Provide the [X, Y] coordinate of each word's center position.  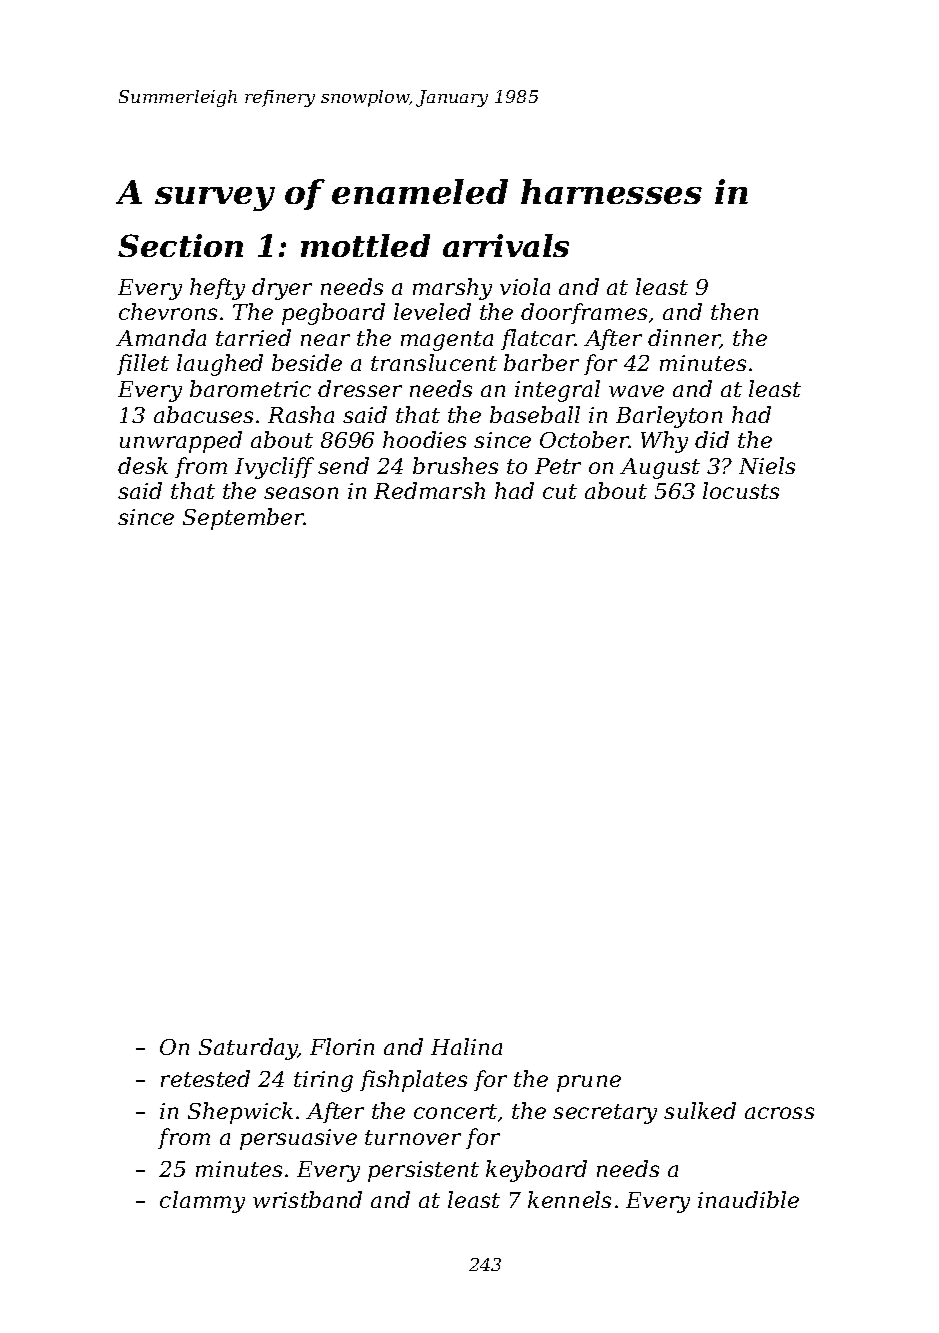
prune [589, 1083]
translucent [434, 362]
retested [205, 1078]
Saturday [248, 1049]
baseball [535, 414]
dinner [684, 339]
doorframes [584, 313]
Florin [342, 1046]
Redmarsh [429, 490]
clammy [202, 1202]
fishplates [413, 1081]
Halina [466, 1046]
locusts [741, 490]
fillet [143, 364]
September [244, 519]
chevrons [168, 311]
